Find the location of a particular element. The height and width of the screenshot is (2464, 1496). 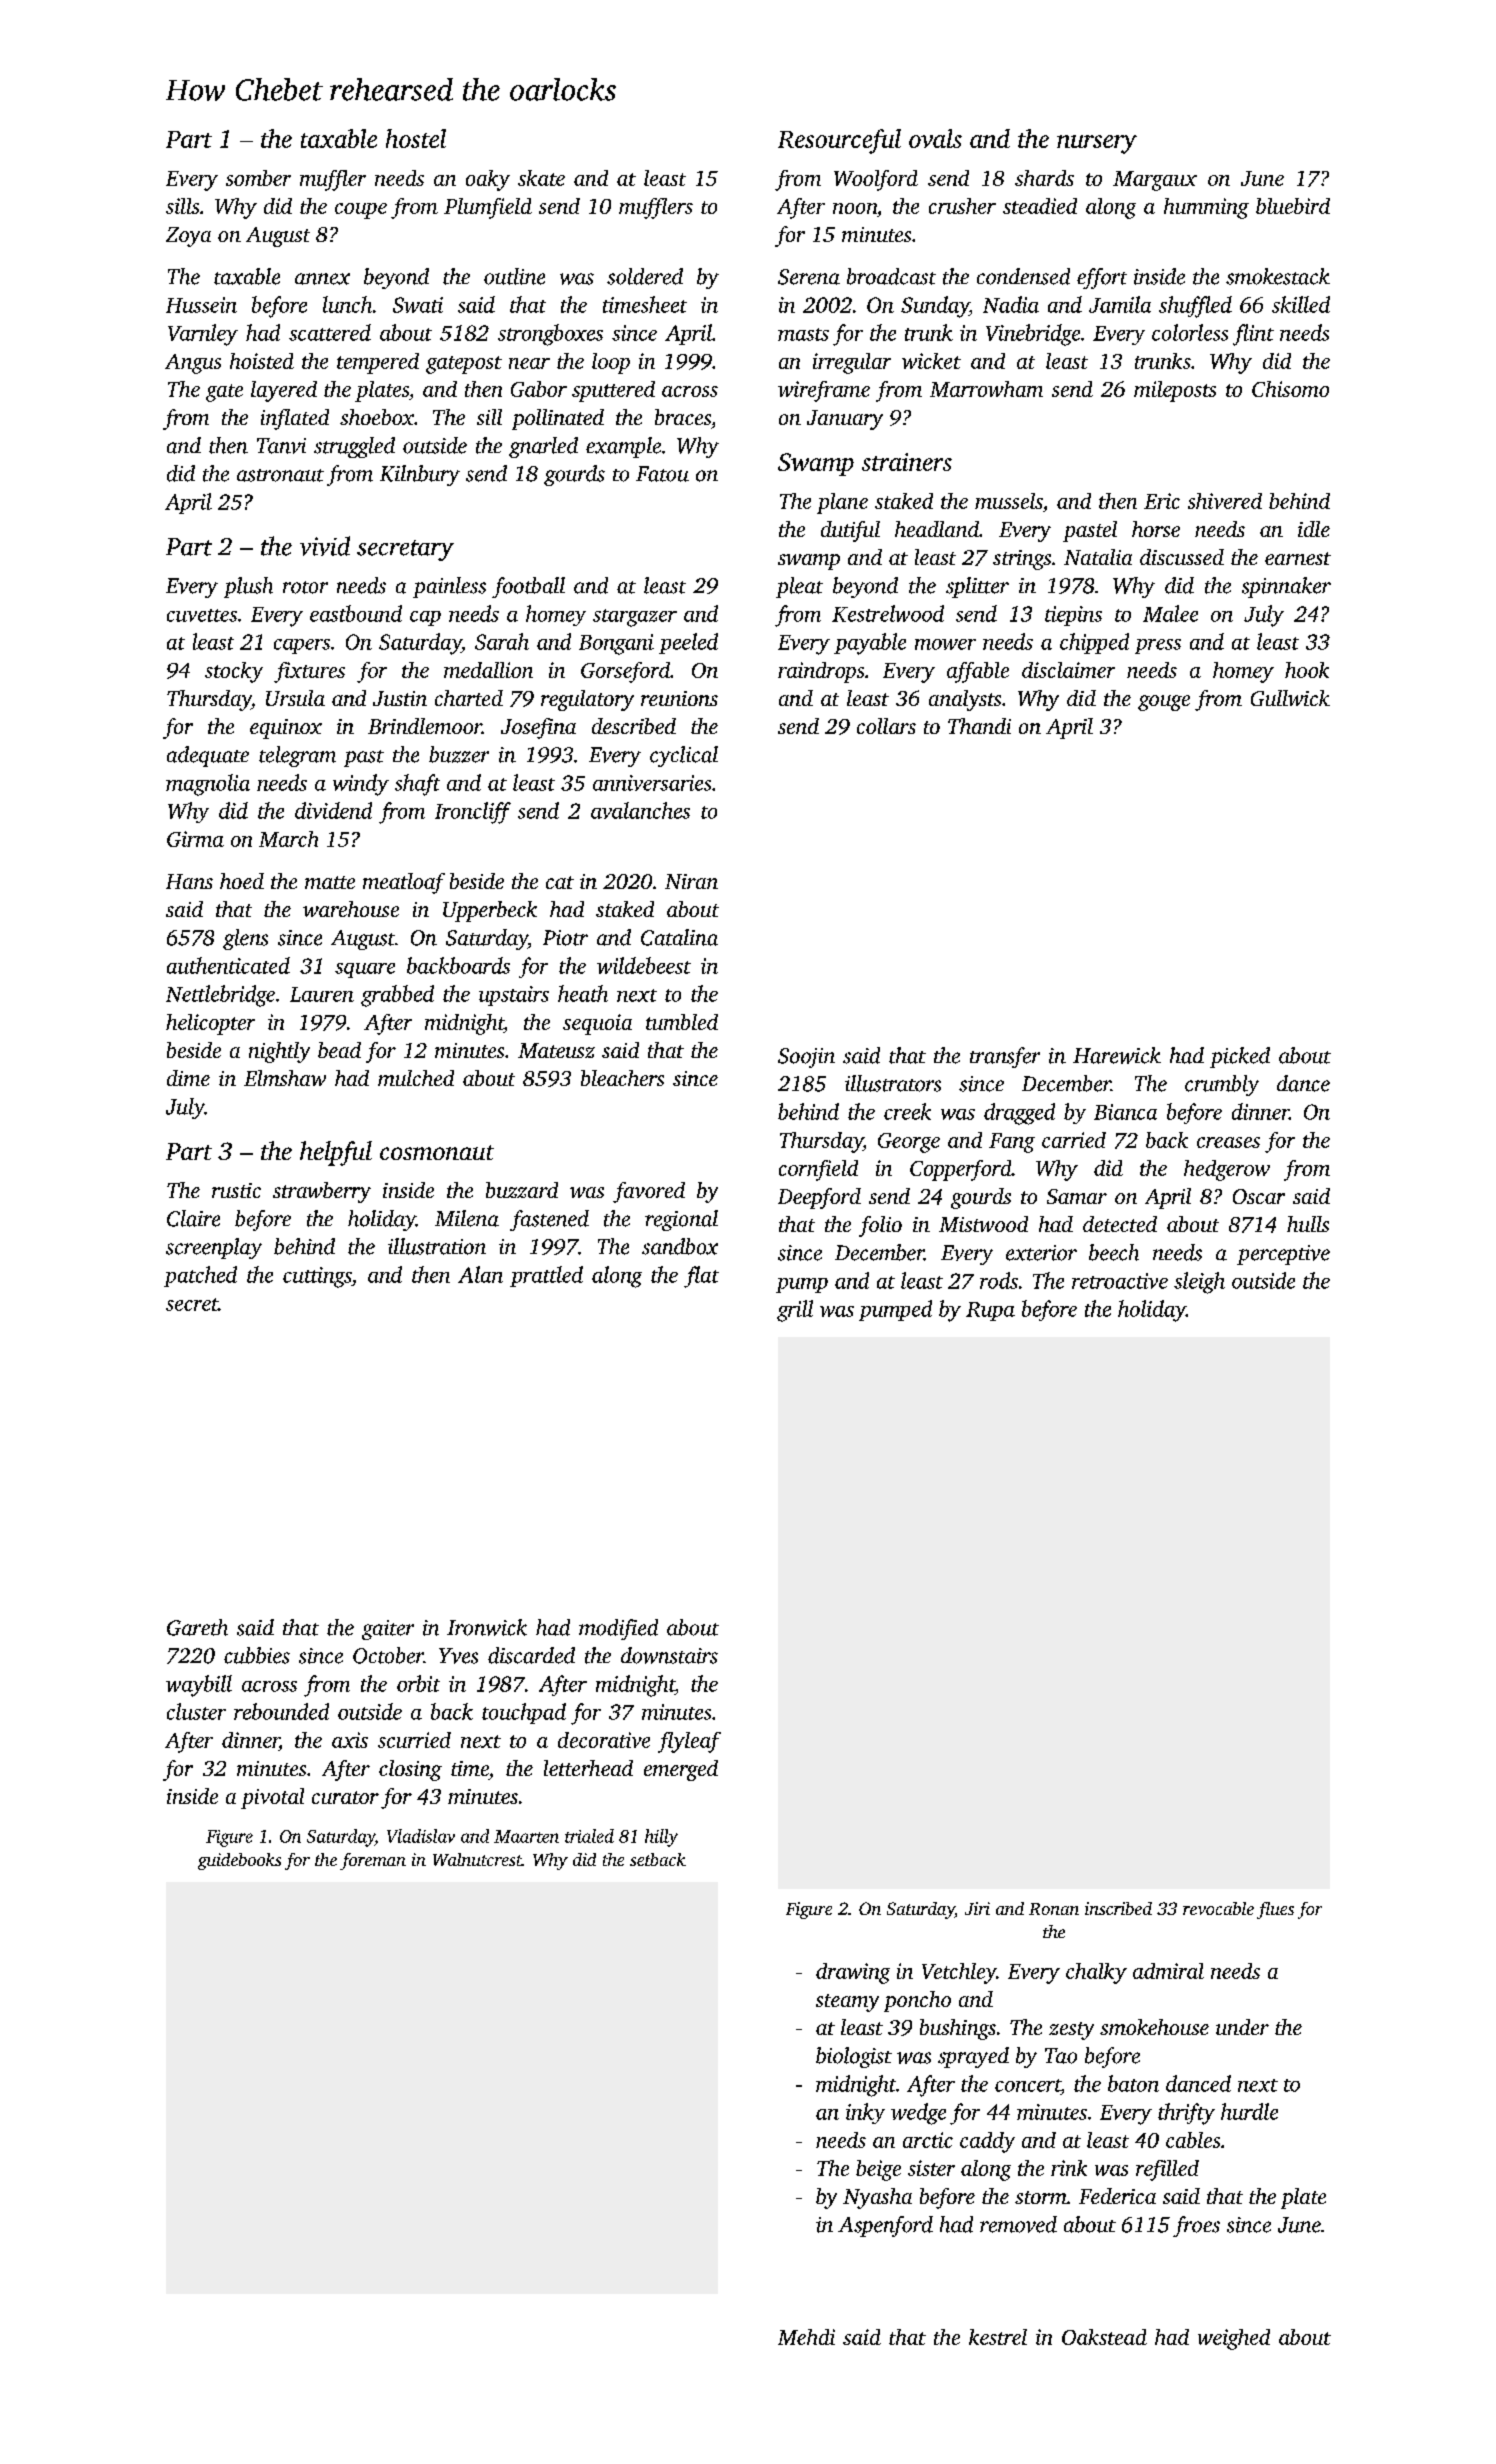

wicket is located at coordinates (931, 361).
